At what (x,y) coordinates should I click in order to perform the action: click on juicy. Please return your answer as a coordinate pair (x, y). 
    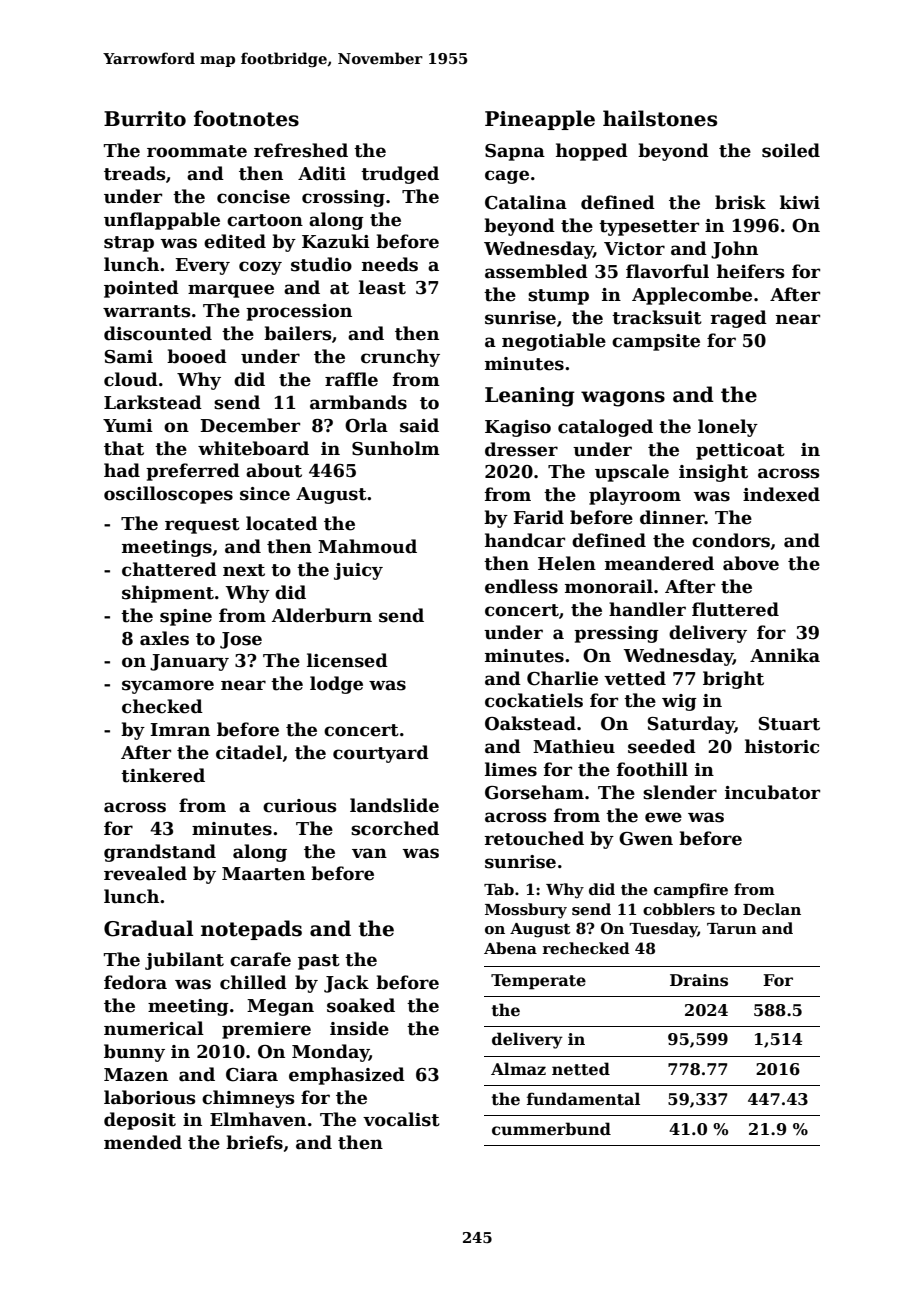
    Looking at the image, I should click on (358, 571).
